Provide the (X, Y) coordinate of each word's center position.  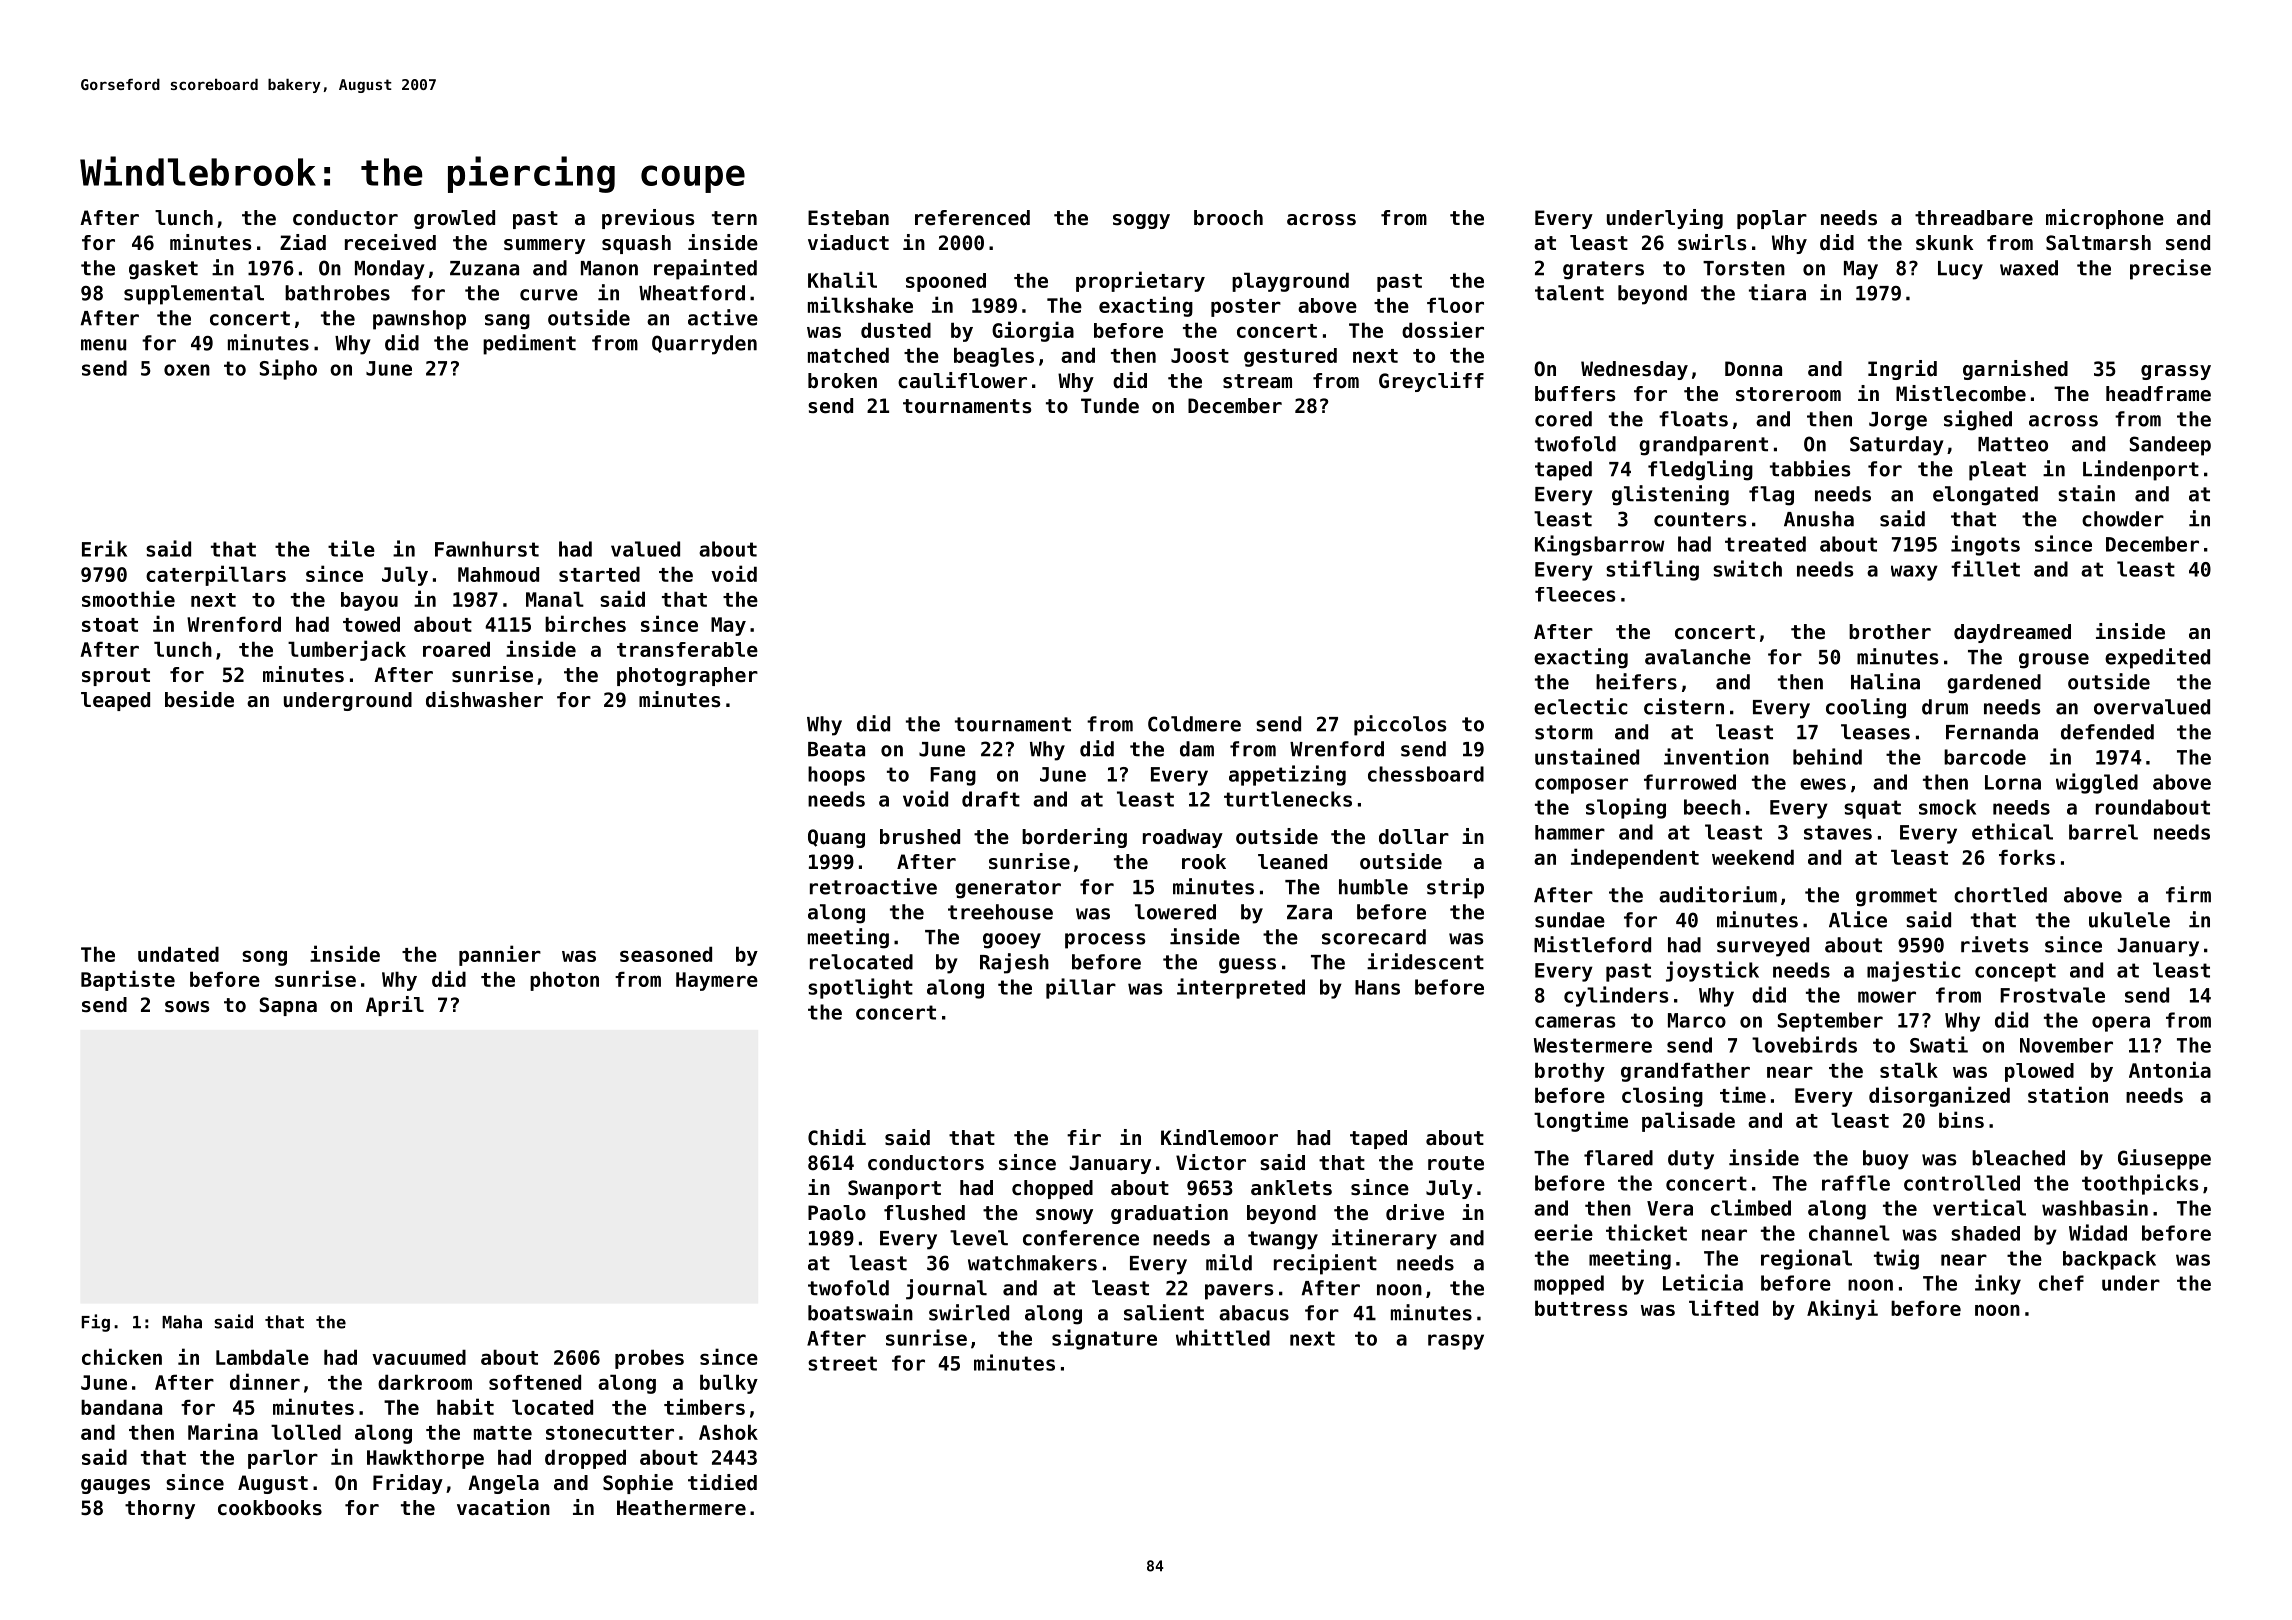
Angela (503, 1484)
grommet (1896, 897)
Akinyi (1842, 1309)
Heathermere (681, 1508)
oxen (187, 370)
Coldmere (1194, 724)
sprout (116, 677)
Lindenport (2141, 470)
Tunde (1110, 406)
